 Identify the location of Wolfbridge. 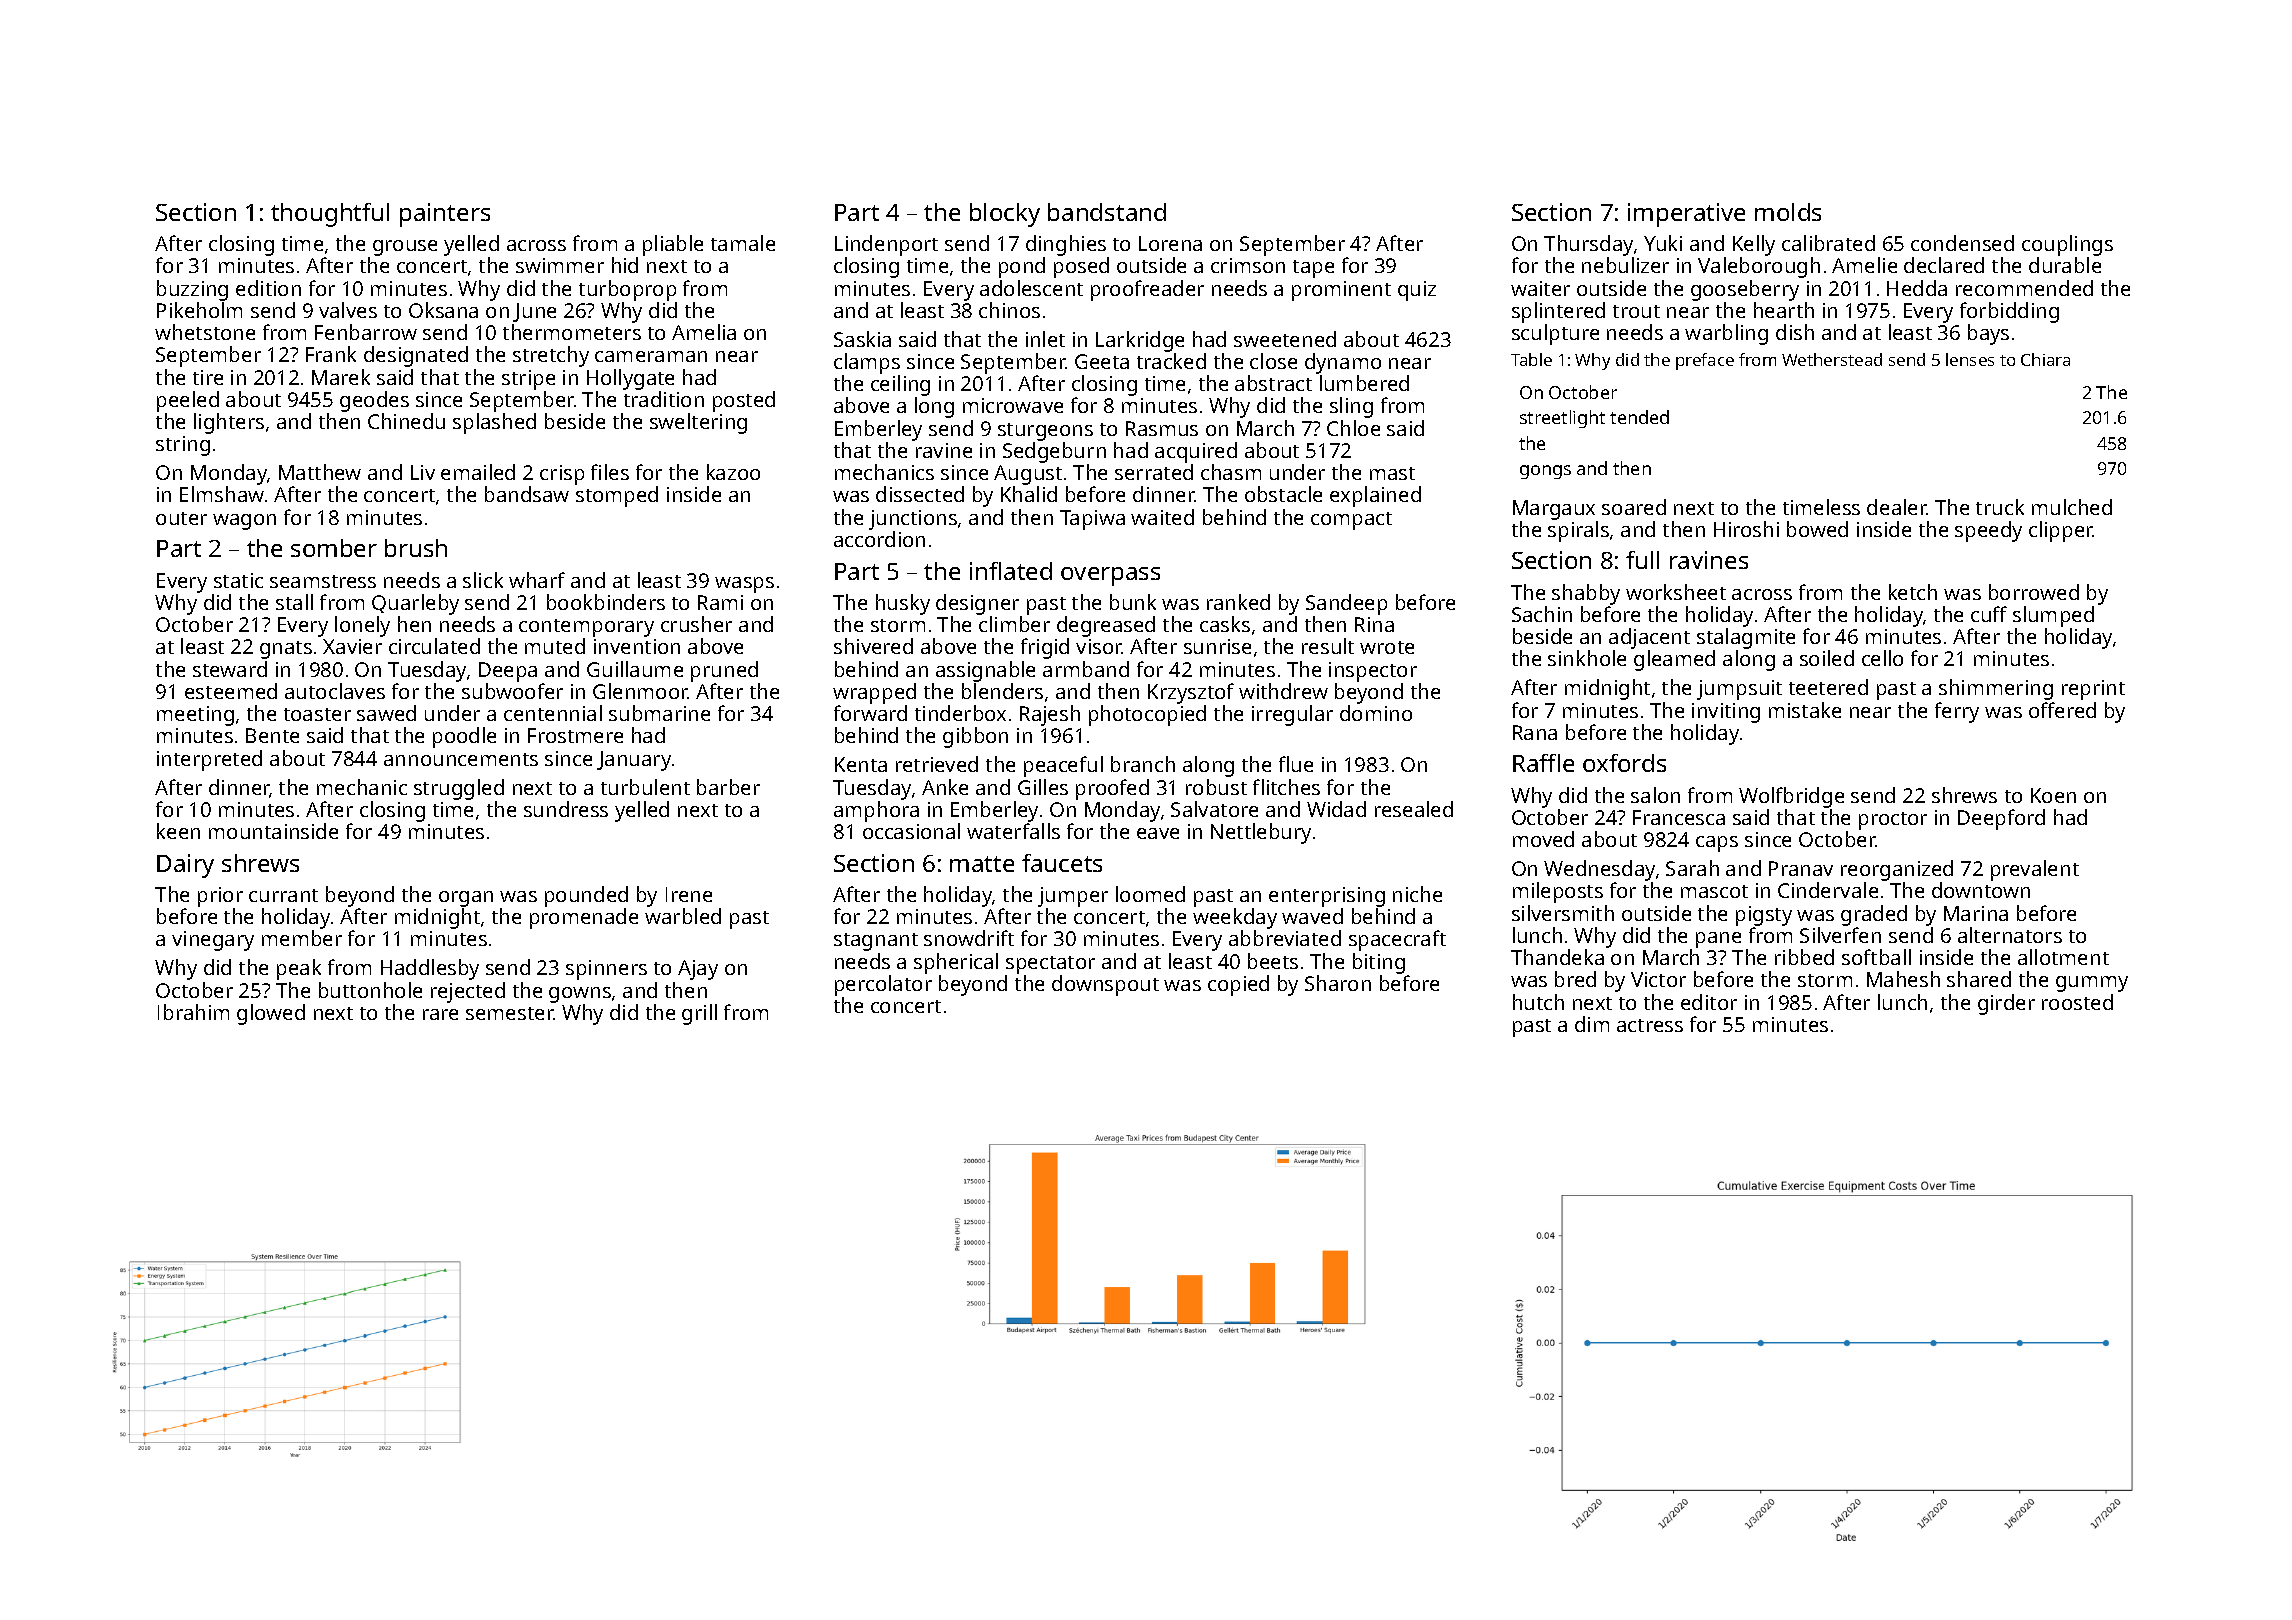
(1791, 797).
